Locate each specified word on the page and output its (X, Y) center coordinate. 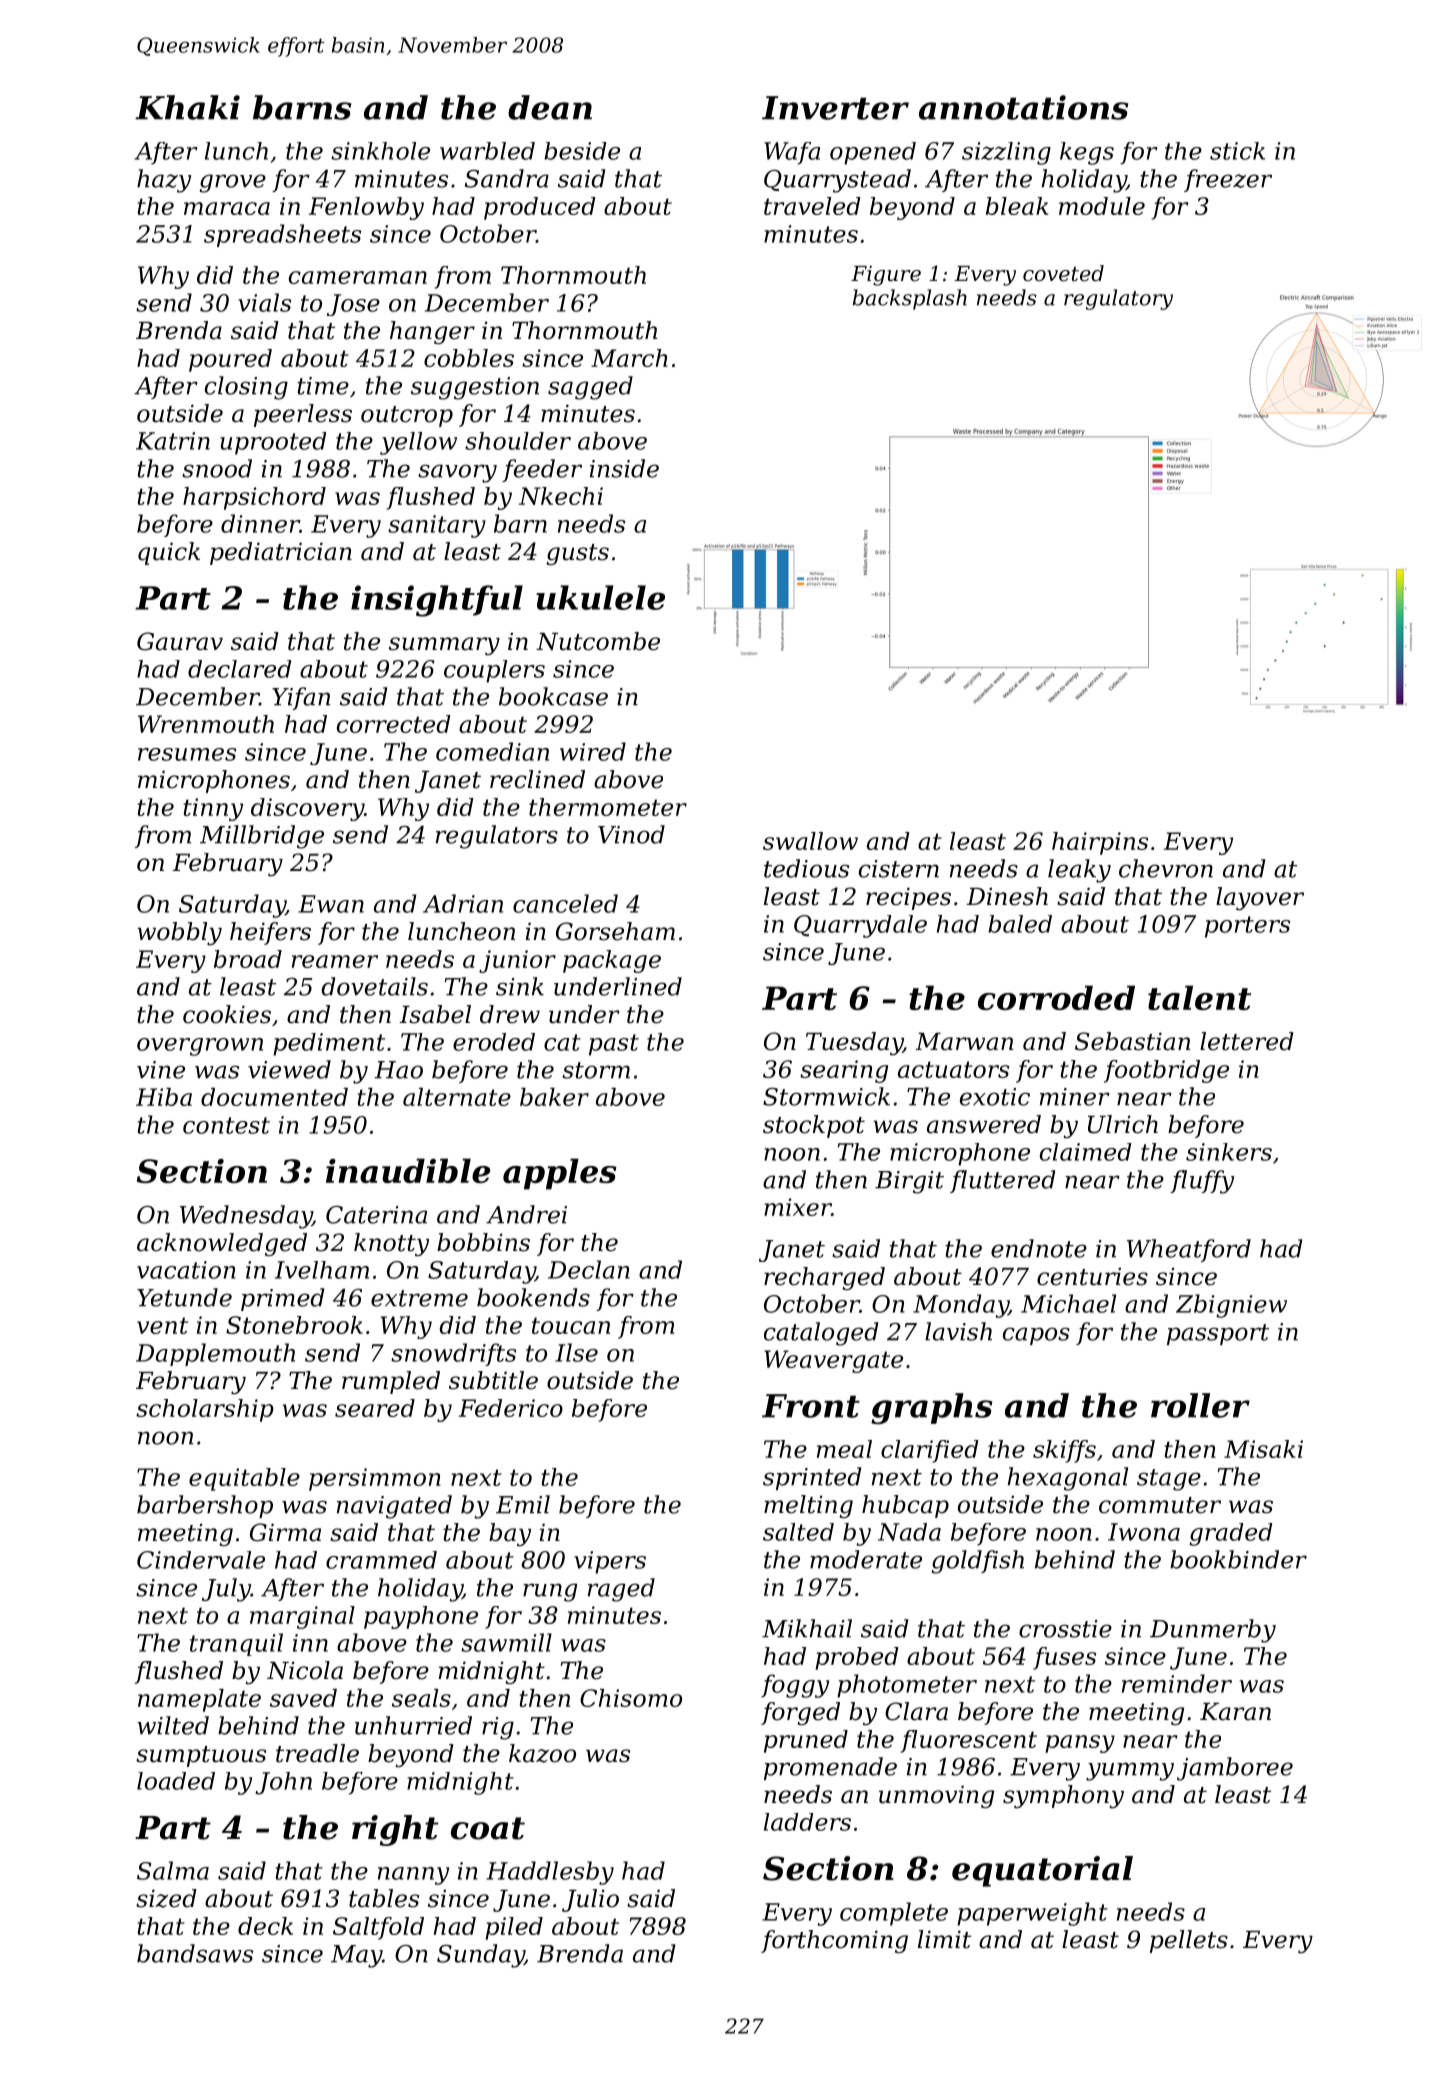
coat (488, 1828)
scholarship (205, 1410)
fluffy (1202, 1182)
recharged (824, 1278)
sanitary (437, 526)
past (614, 1045)
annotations (1023, 107)
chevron (1166, 868)
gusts (578, 554)
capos (1036, 1336)
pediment (329, 1044)
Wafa (792, 153)
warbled (487, 151)
